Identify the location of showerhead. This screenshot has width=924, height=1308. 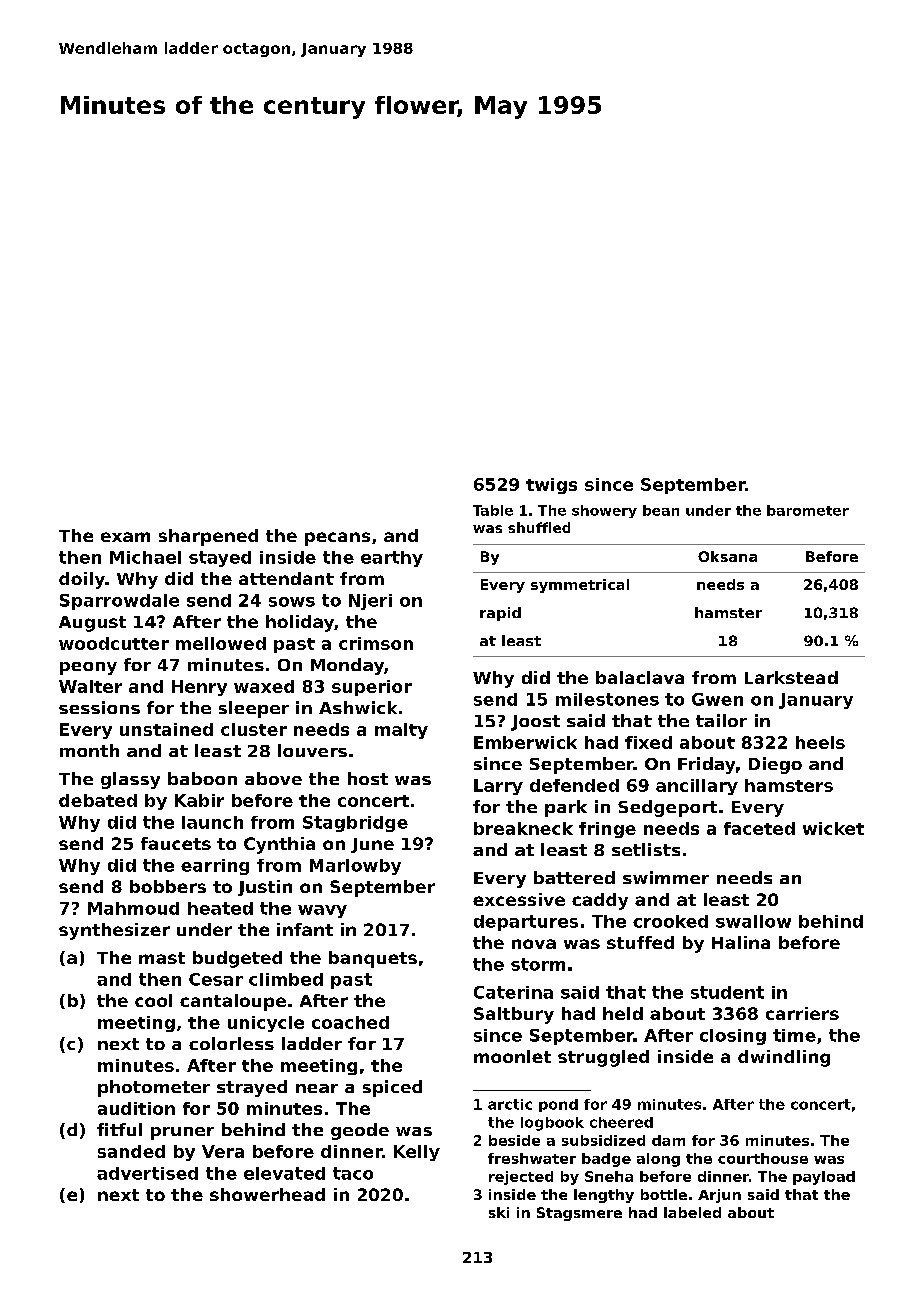
(267, 1194).
